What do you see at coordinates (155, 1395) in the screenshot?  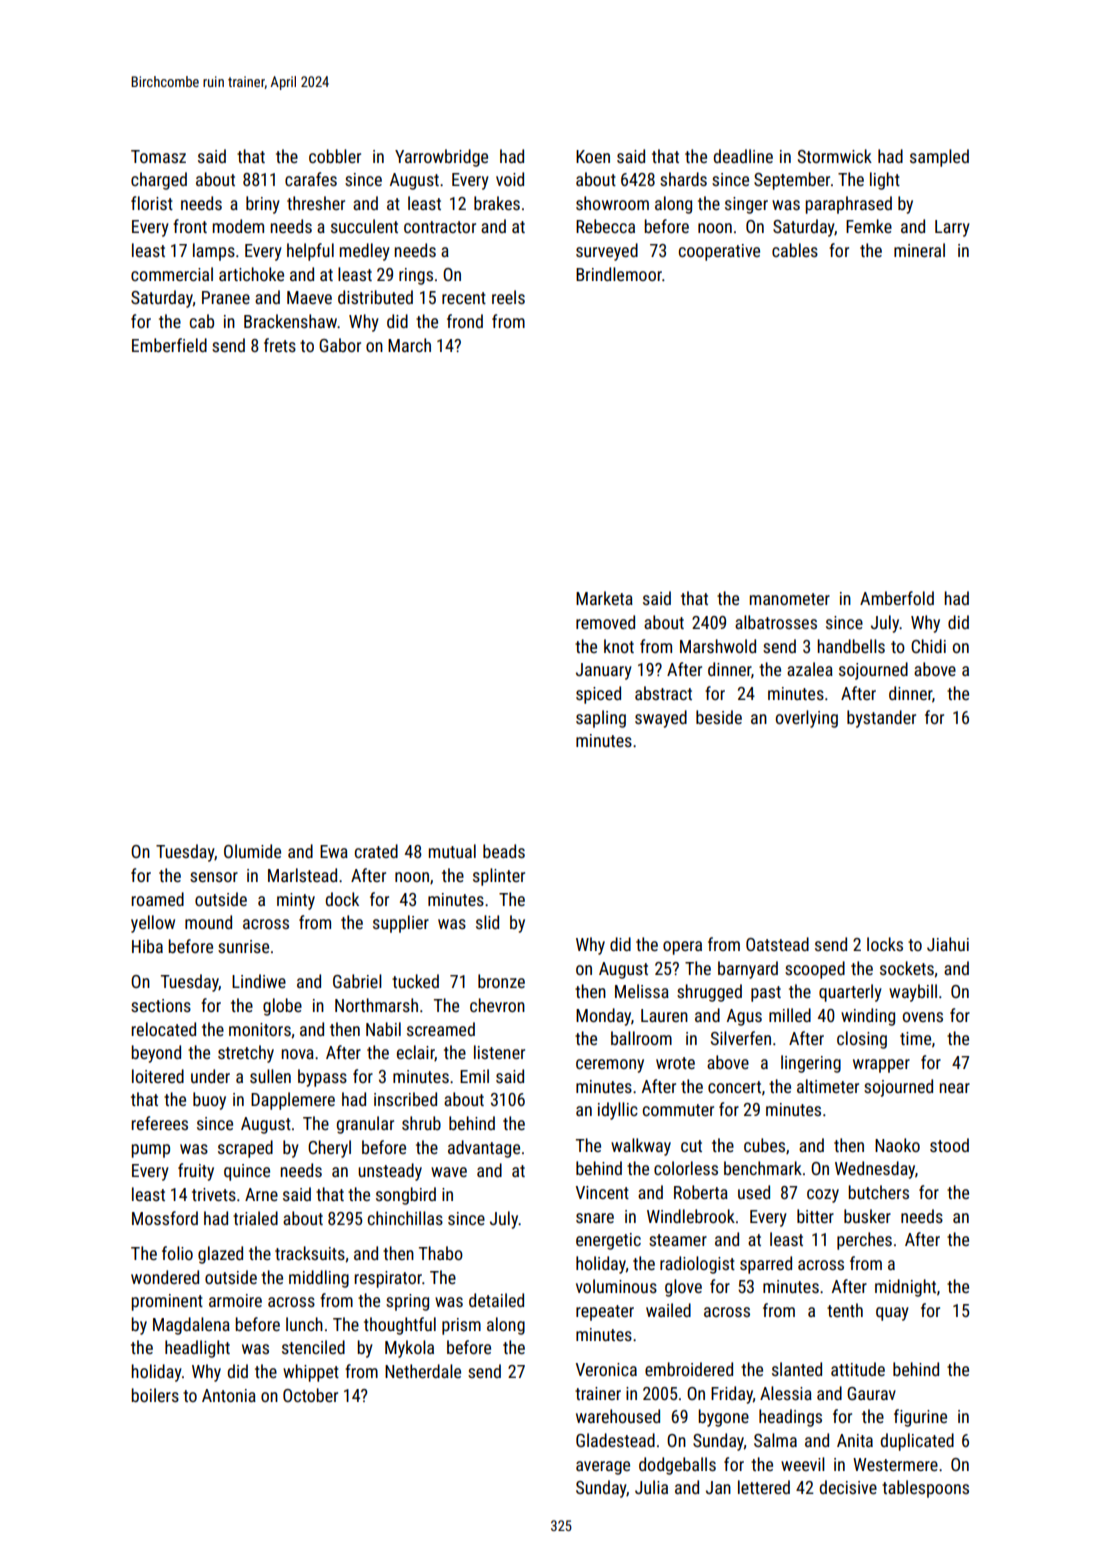 I see `boilers` at bounding box center [155, 1395].
